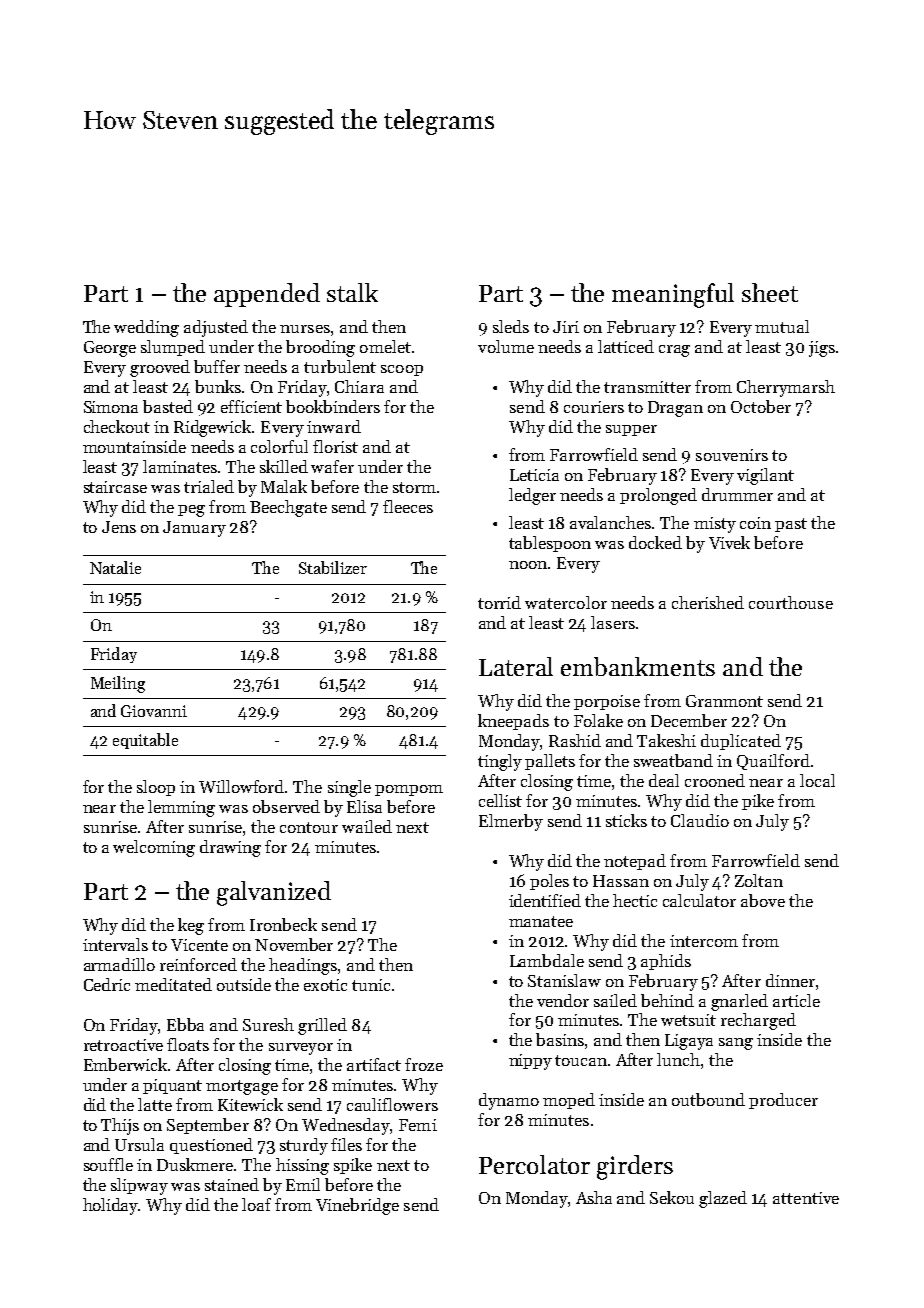 The image size is (924, 1308). Describe the element at coordinates (761, 406) in the screenshot. I see `October` at that location.
